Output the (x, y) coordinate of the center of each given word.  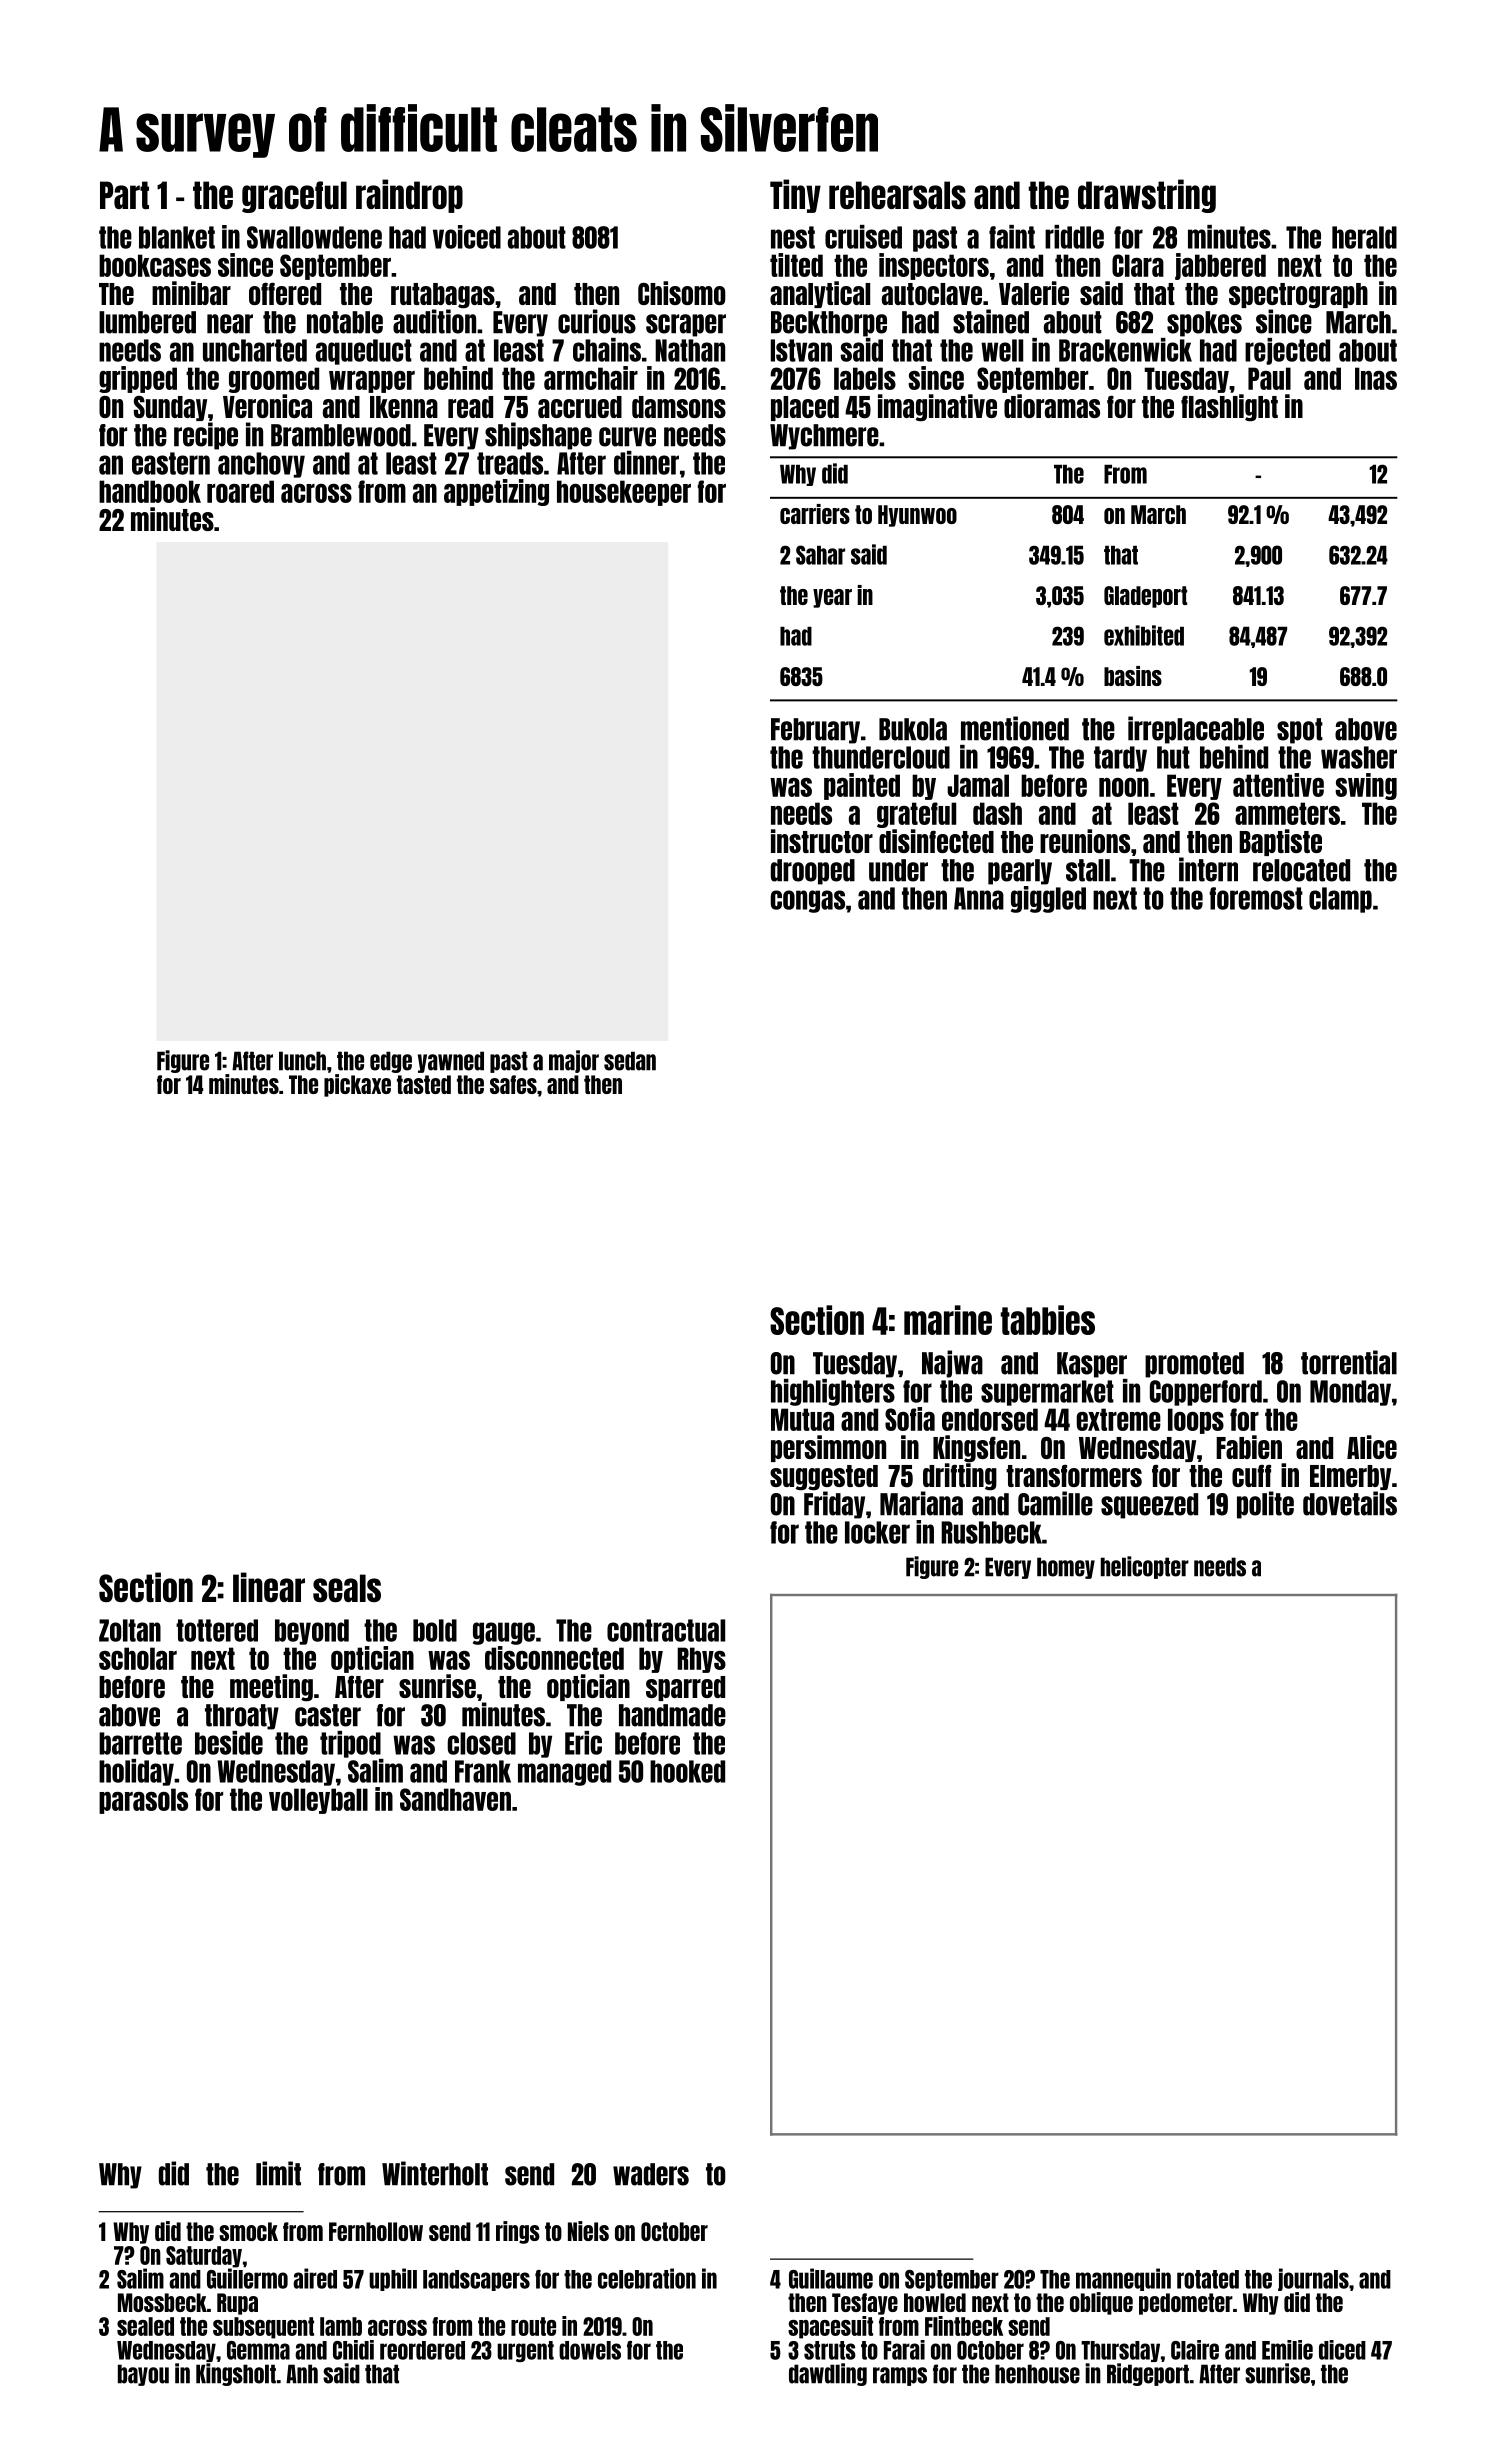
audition (434, 321)
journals (1313, 2279)
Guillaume (831, 2278)
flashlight (1229, 408)
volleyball (318, 1801)
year (832, 598)
